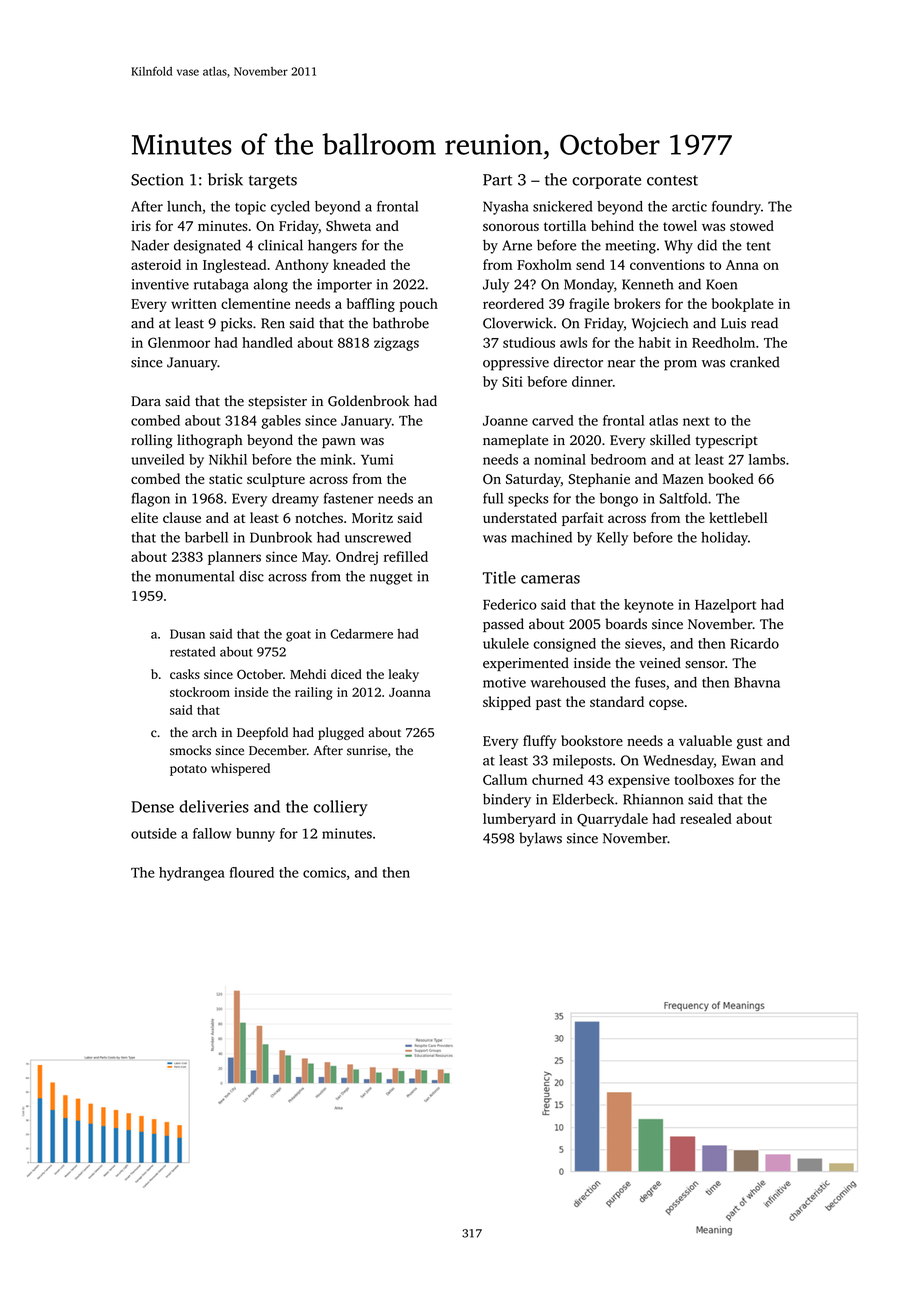 This screenshot has height=1311, width=924. What do you see at coordinates (754, 362) in the screenshot?
I see `cranked` at bounding box center [754, 362].
